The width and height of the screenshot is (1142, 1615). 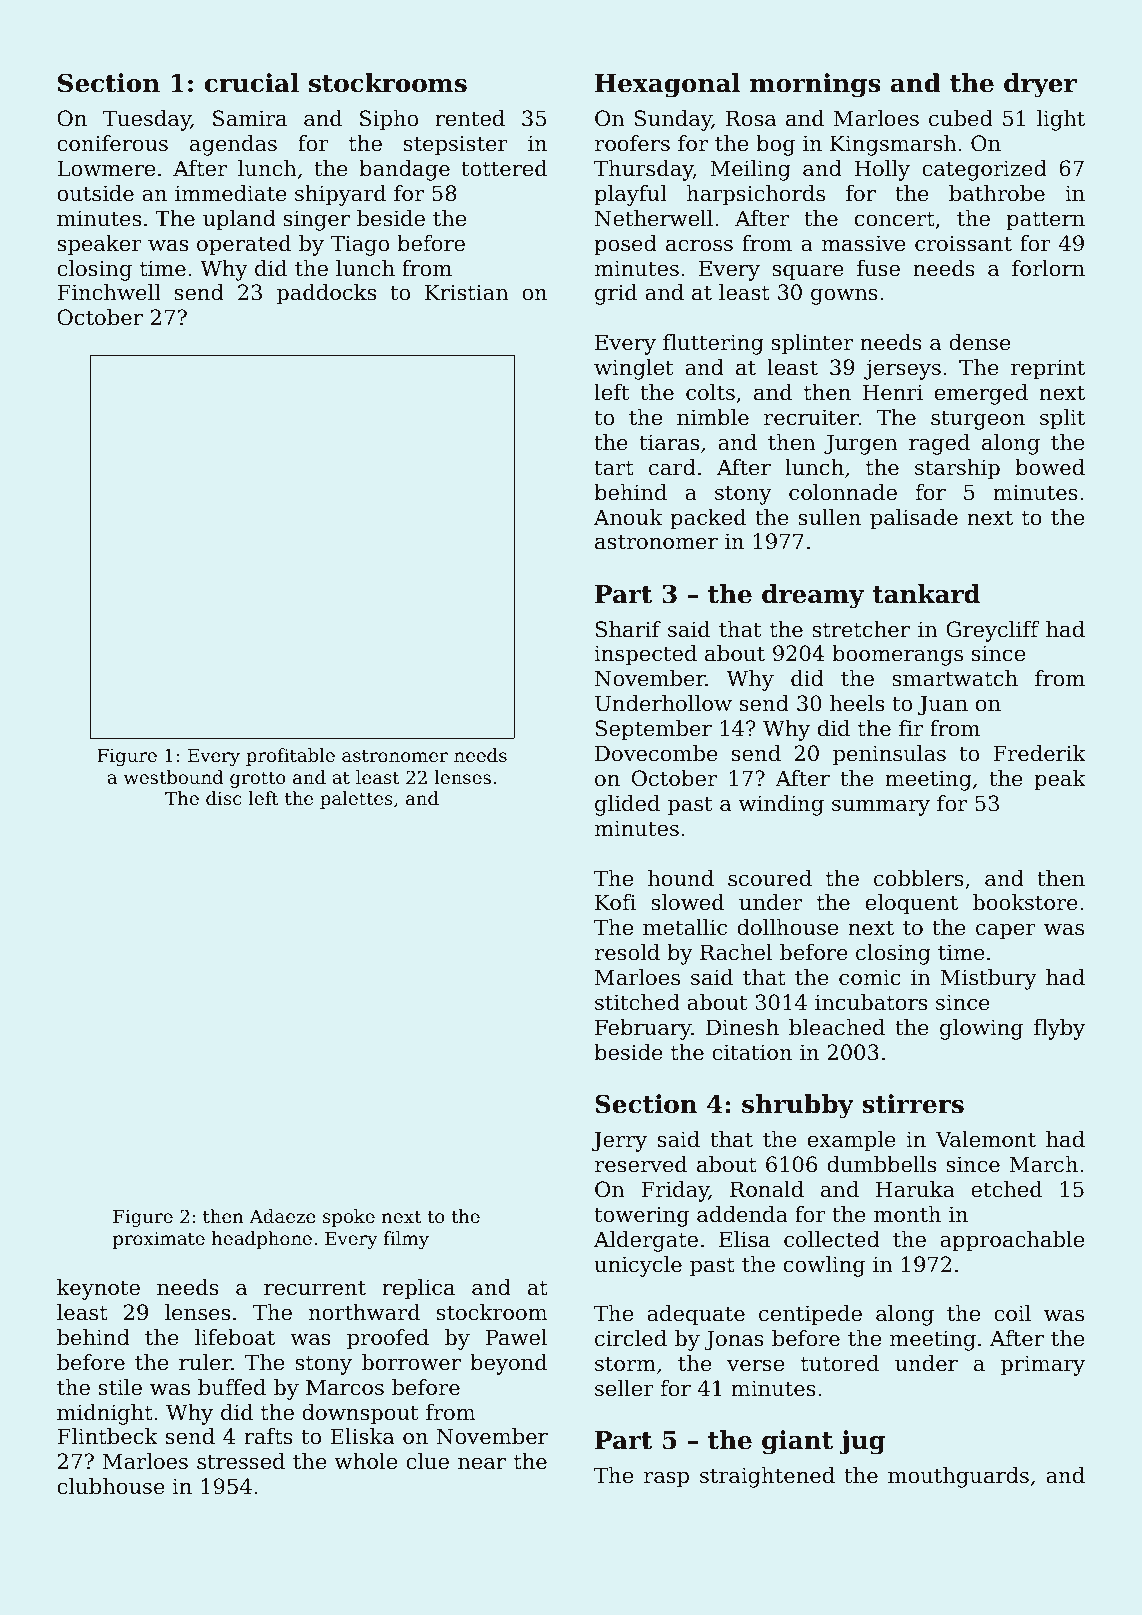 I want to click on proximate, so click(x=159, y=1240).
